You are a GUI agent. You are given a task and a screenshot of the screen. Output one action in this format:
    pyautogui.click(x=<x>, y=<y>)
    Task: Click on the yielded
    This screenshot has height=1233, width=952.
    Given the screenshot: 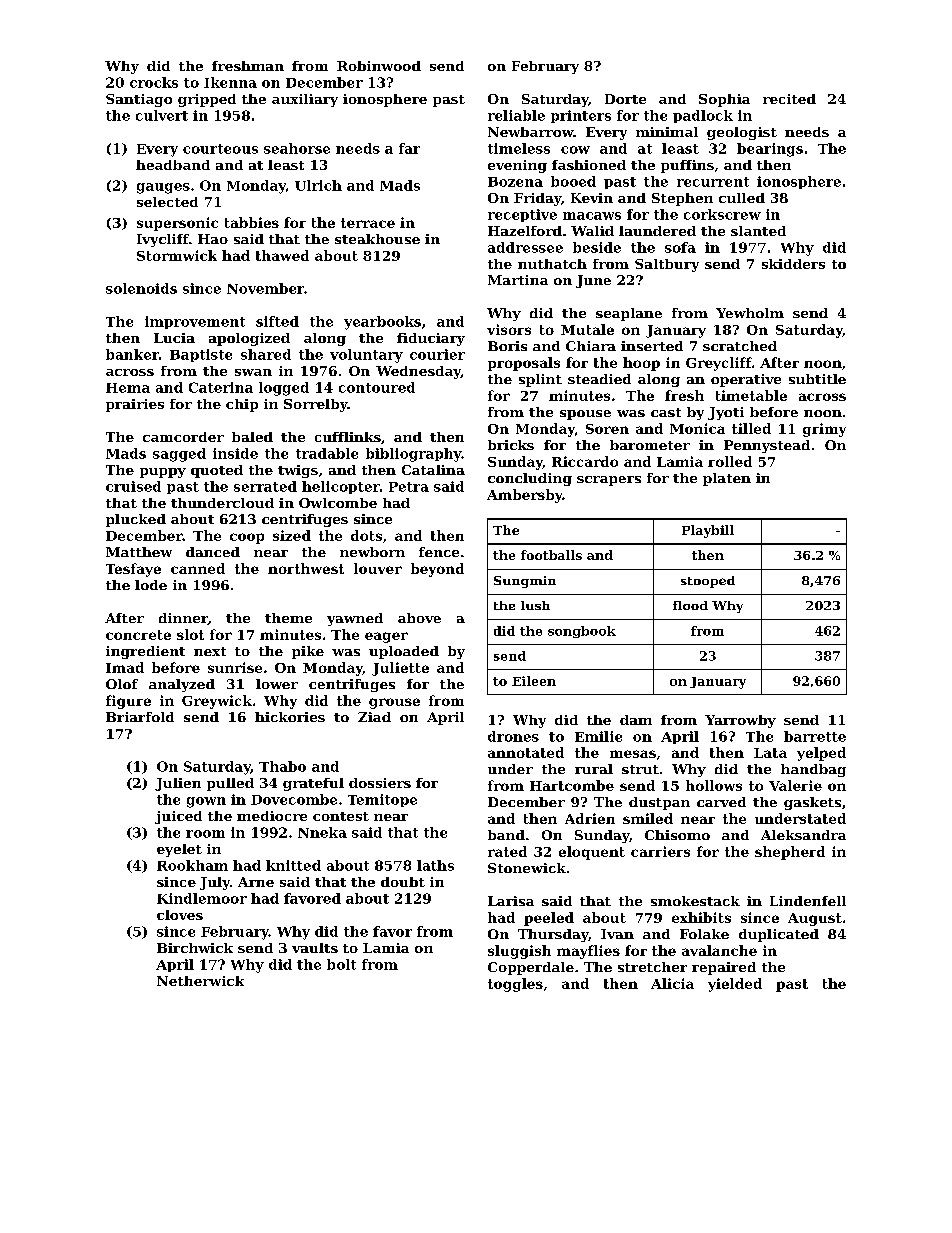 What is the action you would take?
    pyautogui.click(x=735, y=985)
